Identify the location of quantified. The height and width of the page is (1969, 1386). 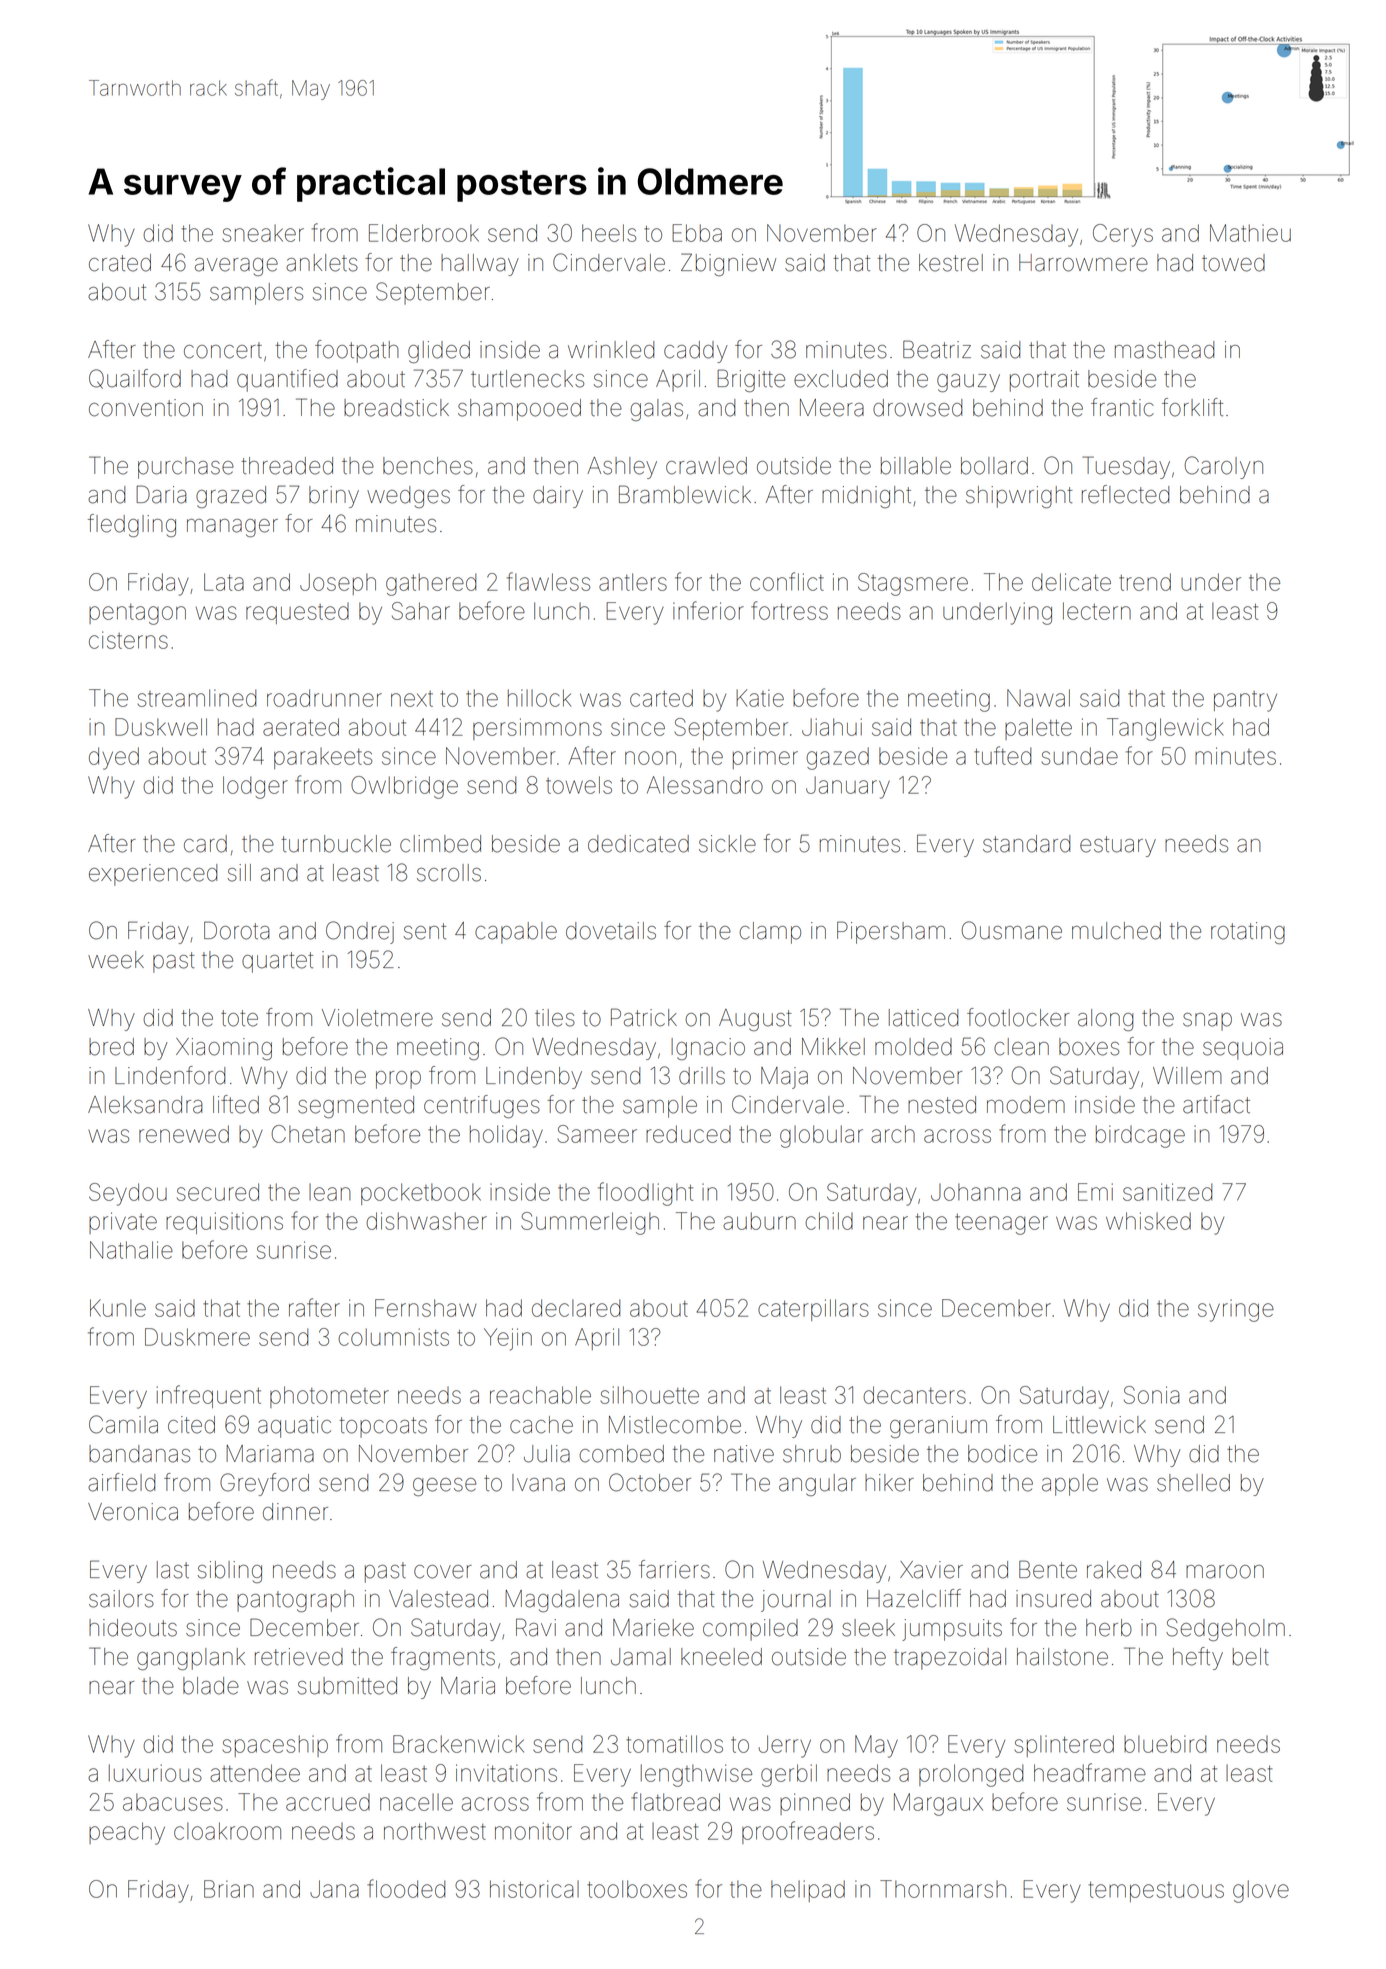
(287, 380).
